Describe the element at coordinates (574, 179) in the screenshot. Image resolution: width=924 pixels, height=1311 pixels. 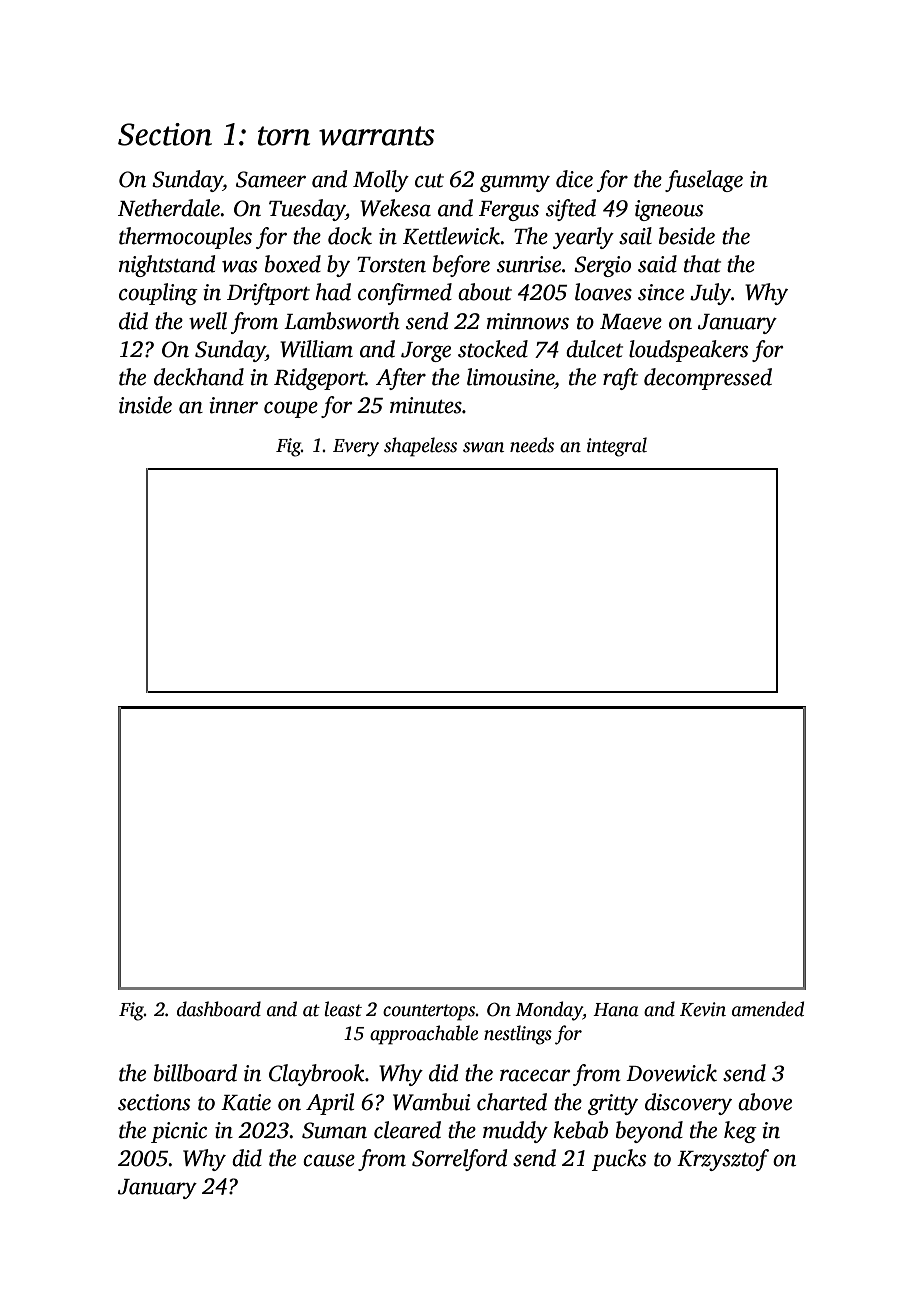
I see `dice` at that location.
